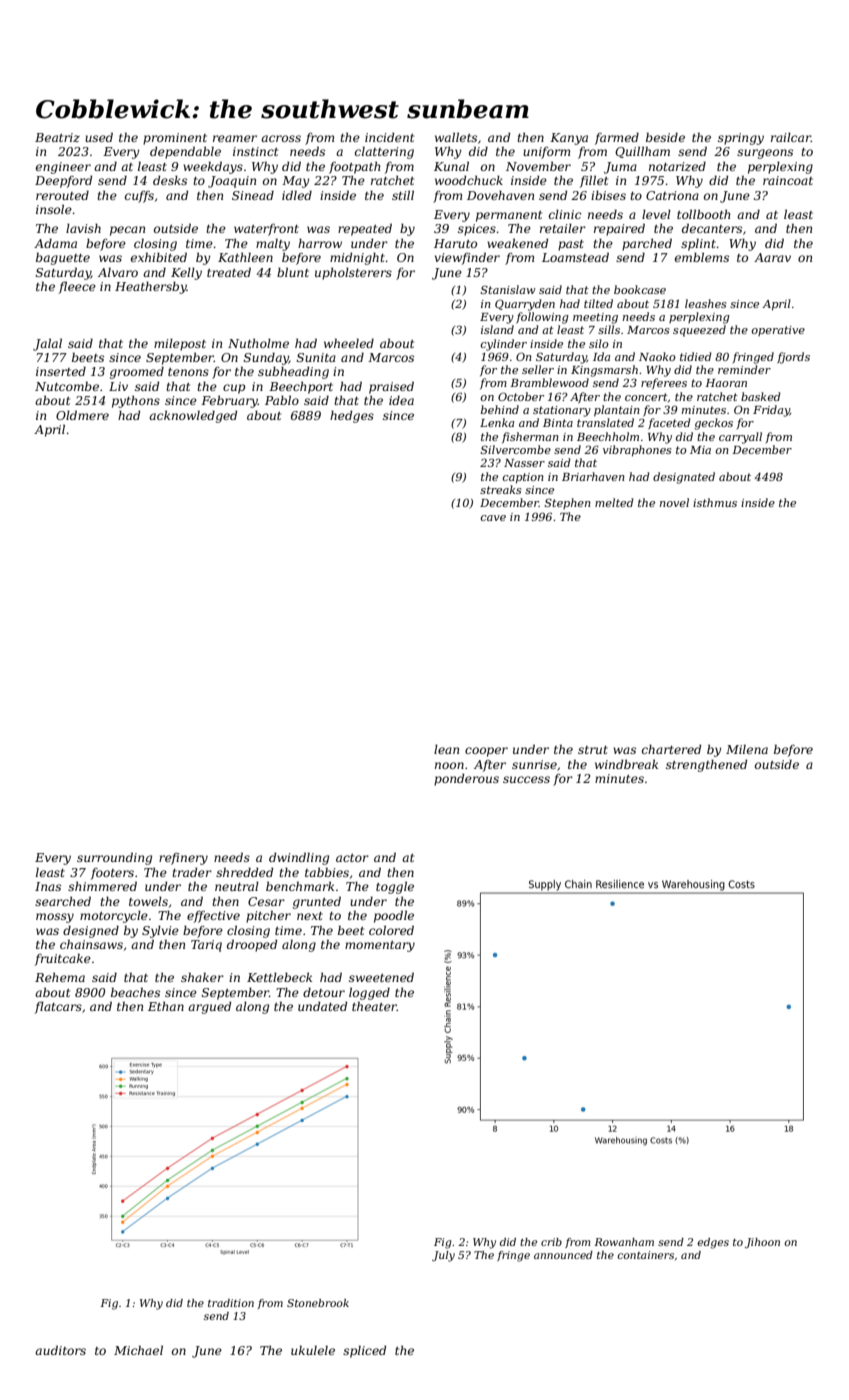  What do you see at coordinates (114, 858) in the screenshot?
I see `surrounding` at bounding box center [114, 858].
